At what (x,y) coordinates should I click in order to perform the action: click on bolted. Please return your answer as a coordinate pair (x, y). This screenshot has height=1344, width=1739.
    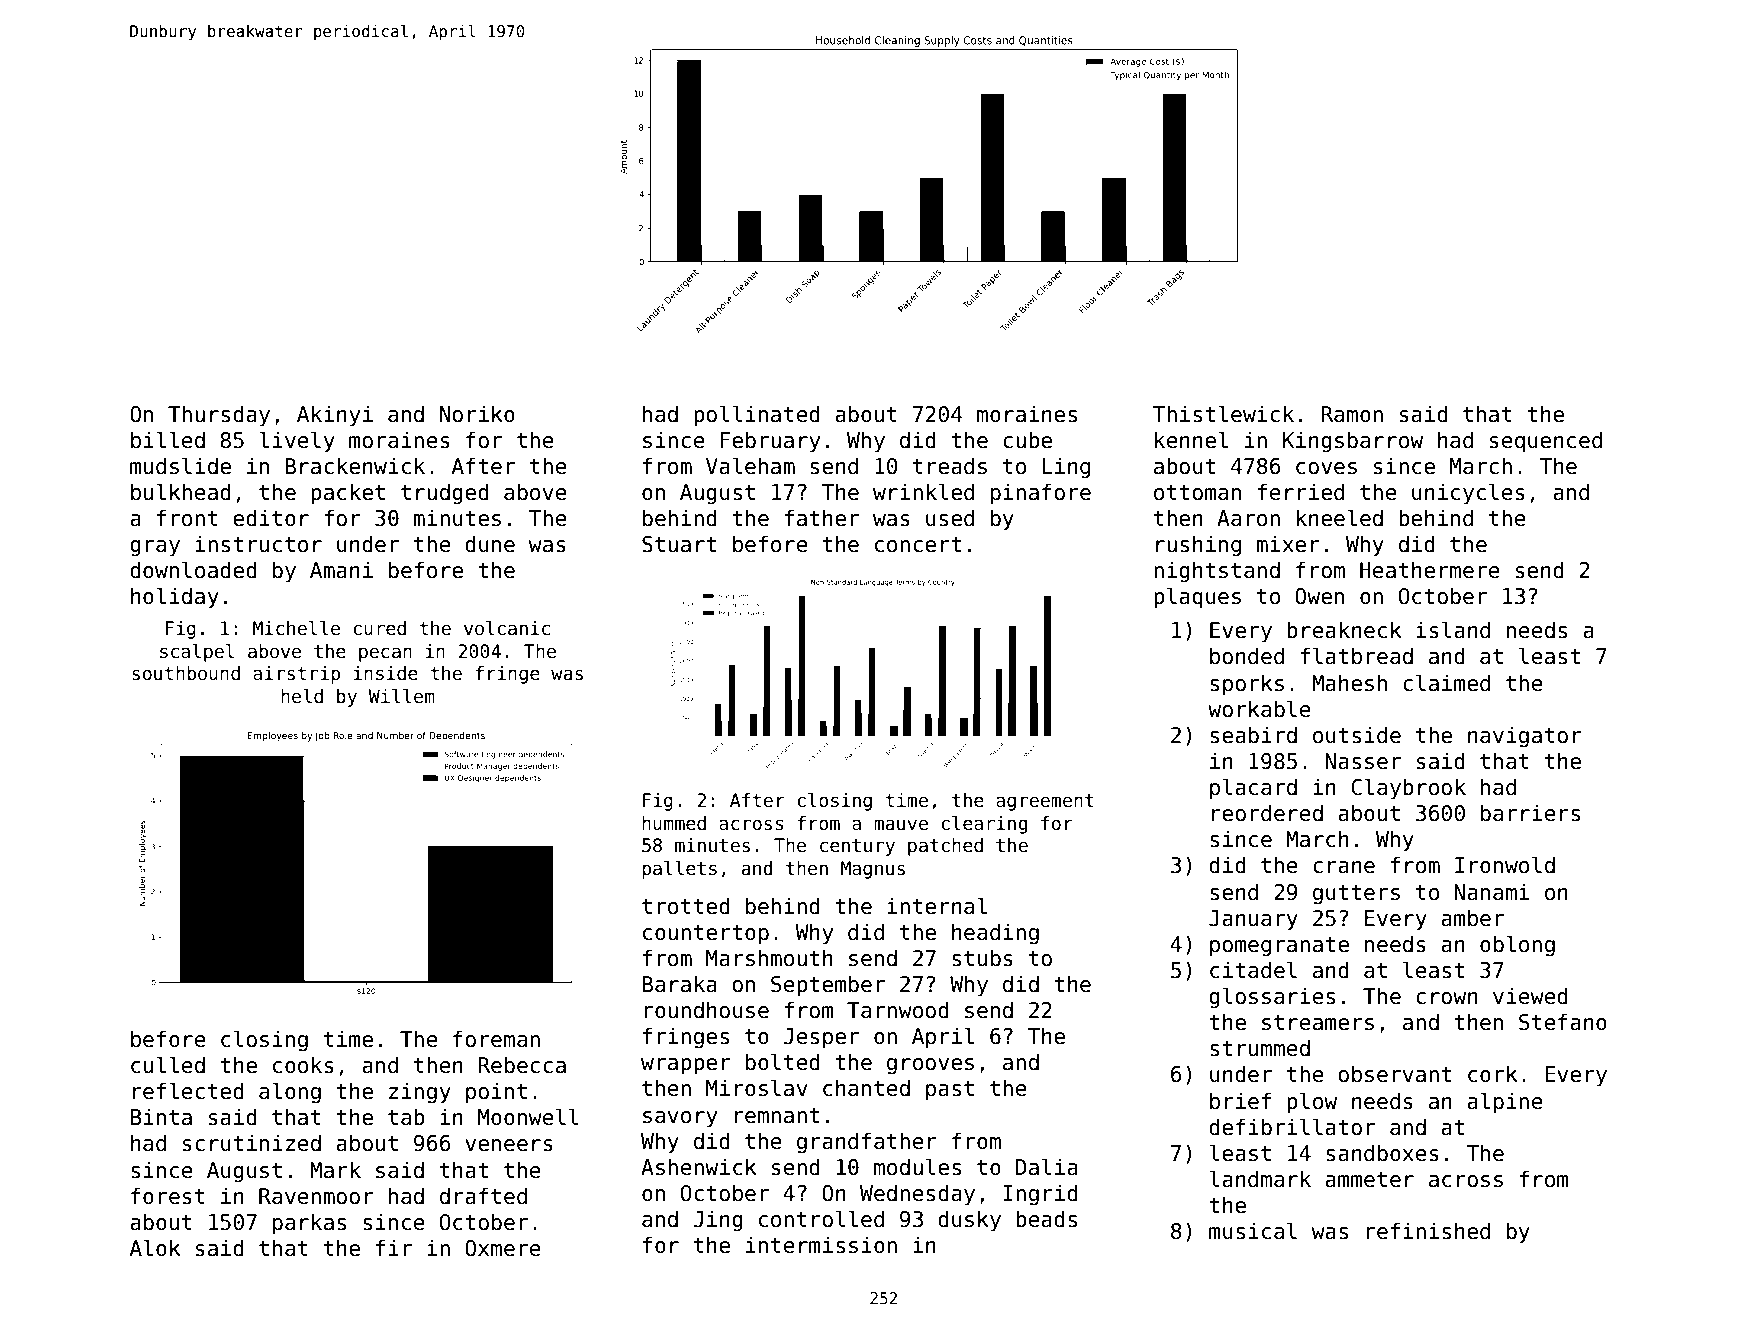
    Looking at the image, I should click on (783, 1062).
